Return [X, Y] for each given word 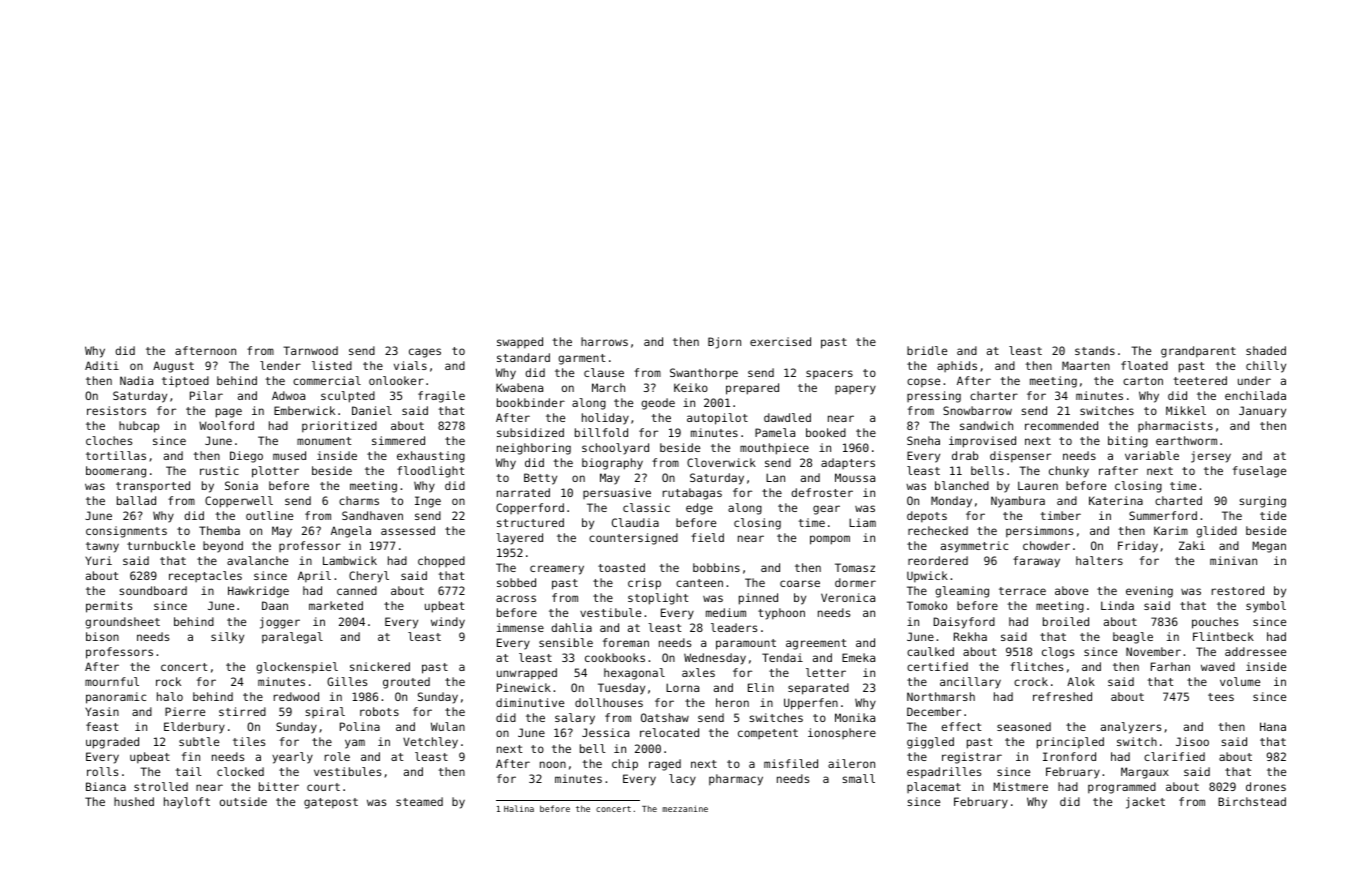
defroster [822, 492]
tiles [249, 741]
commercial [327, 380]
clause [604, 372]
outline [269, 515]
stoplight [658, 599]
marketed [336, 605]
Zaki [1192, 545]
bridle [927, 350]
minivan [1233, 560]
